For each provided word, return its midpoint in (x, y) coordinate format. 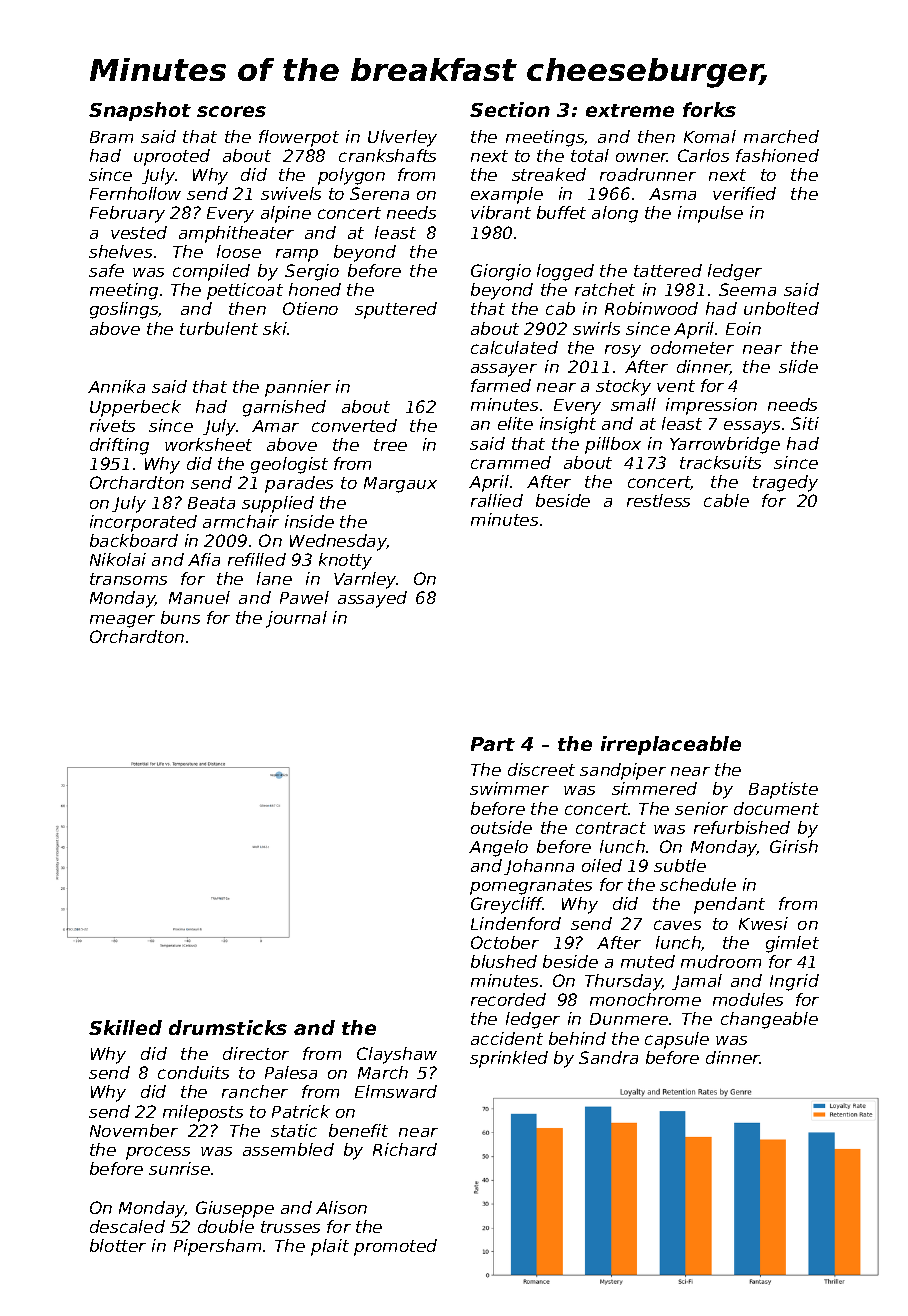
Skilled (125, 1027)
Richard (405, 1149)
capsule (677, 1040)
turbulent (219, 328)
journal (296, 619)
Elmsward (396, 1091)
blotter (118, 1245)
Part (493, 744)
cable (726, 500)
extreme (630, 110)
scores (231, 111)
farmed (501, 385)
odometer (692, 347)
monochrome (645, 999)
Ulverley (402, 138)
